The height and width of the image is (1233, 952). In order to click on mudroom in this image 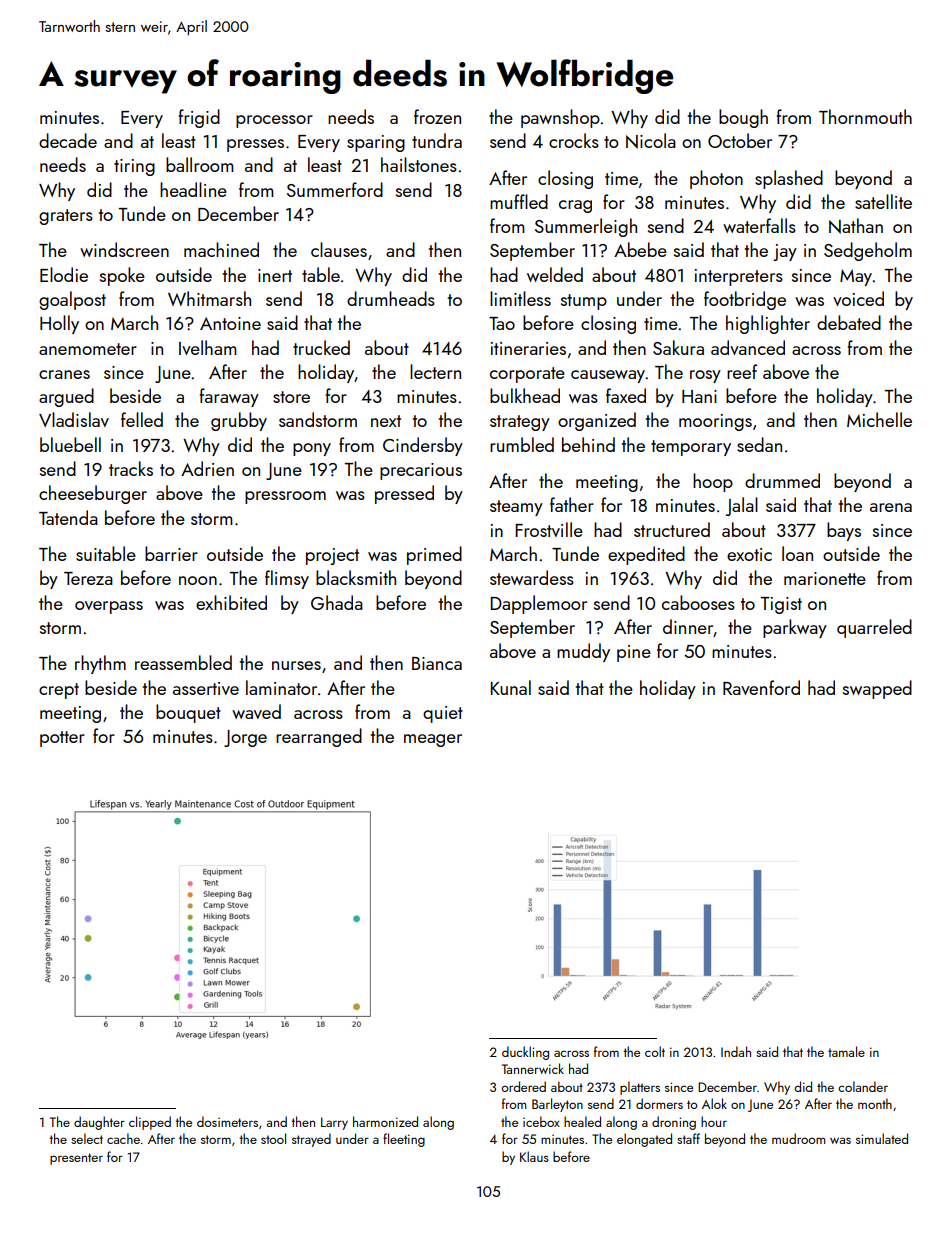, I will do `click(798, 1138)`.
